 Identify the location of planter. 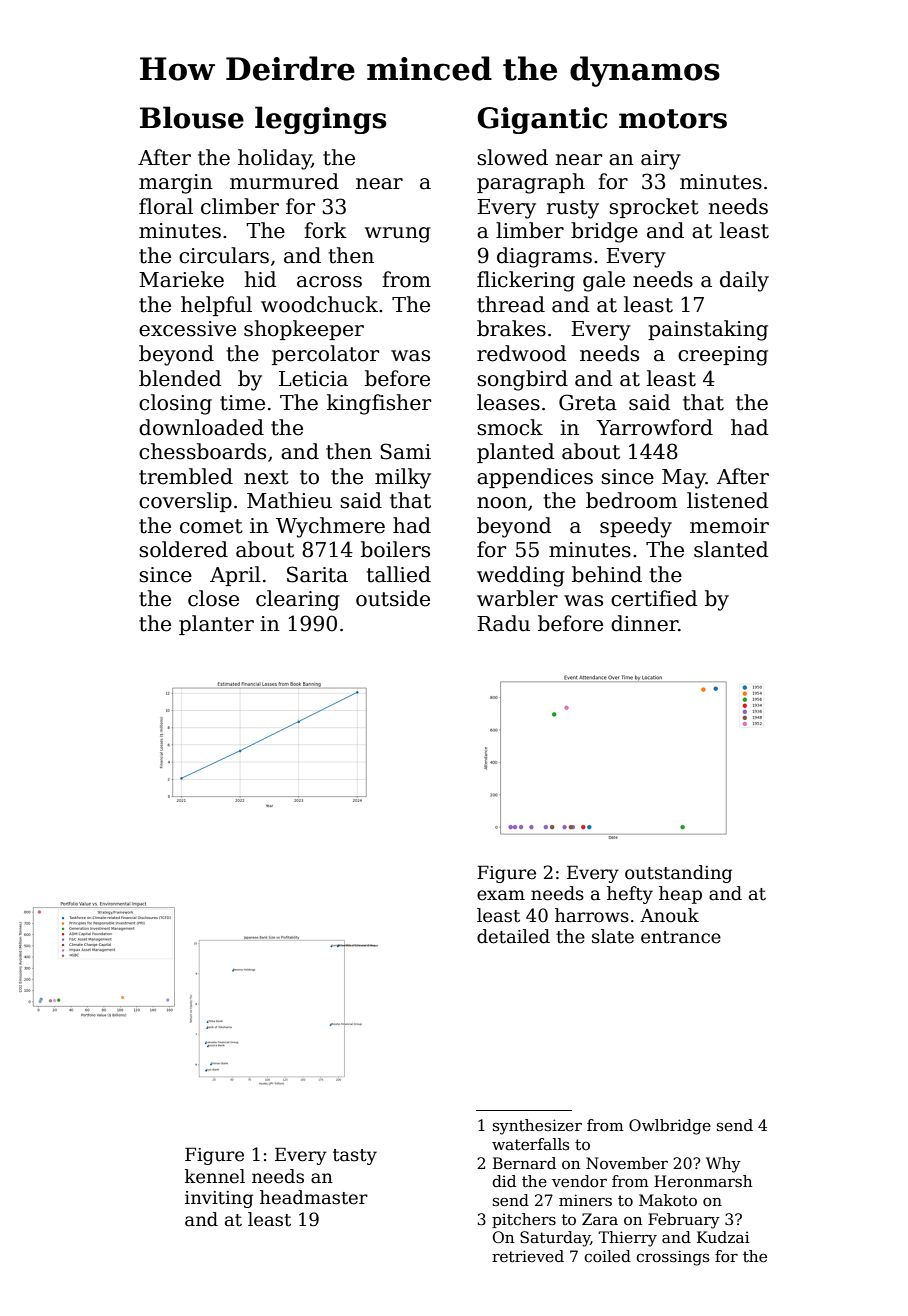
(216, 625).
